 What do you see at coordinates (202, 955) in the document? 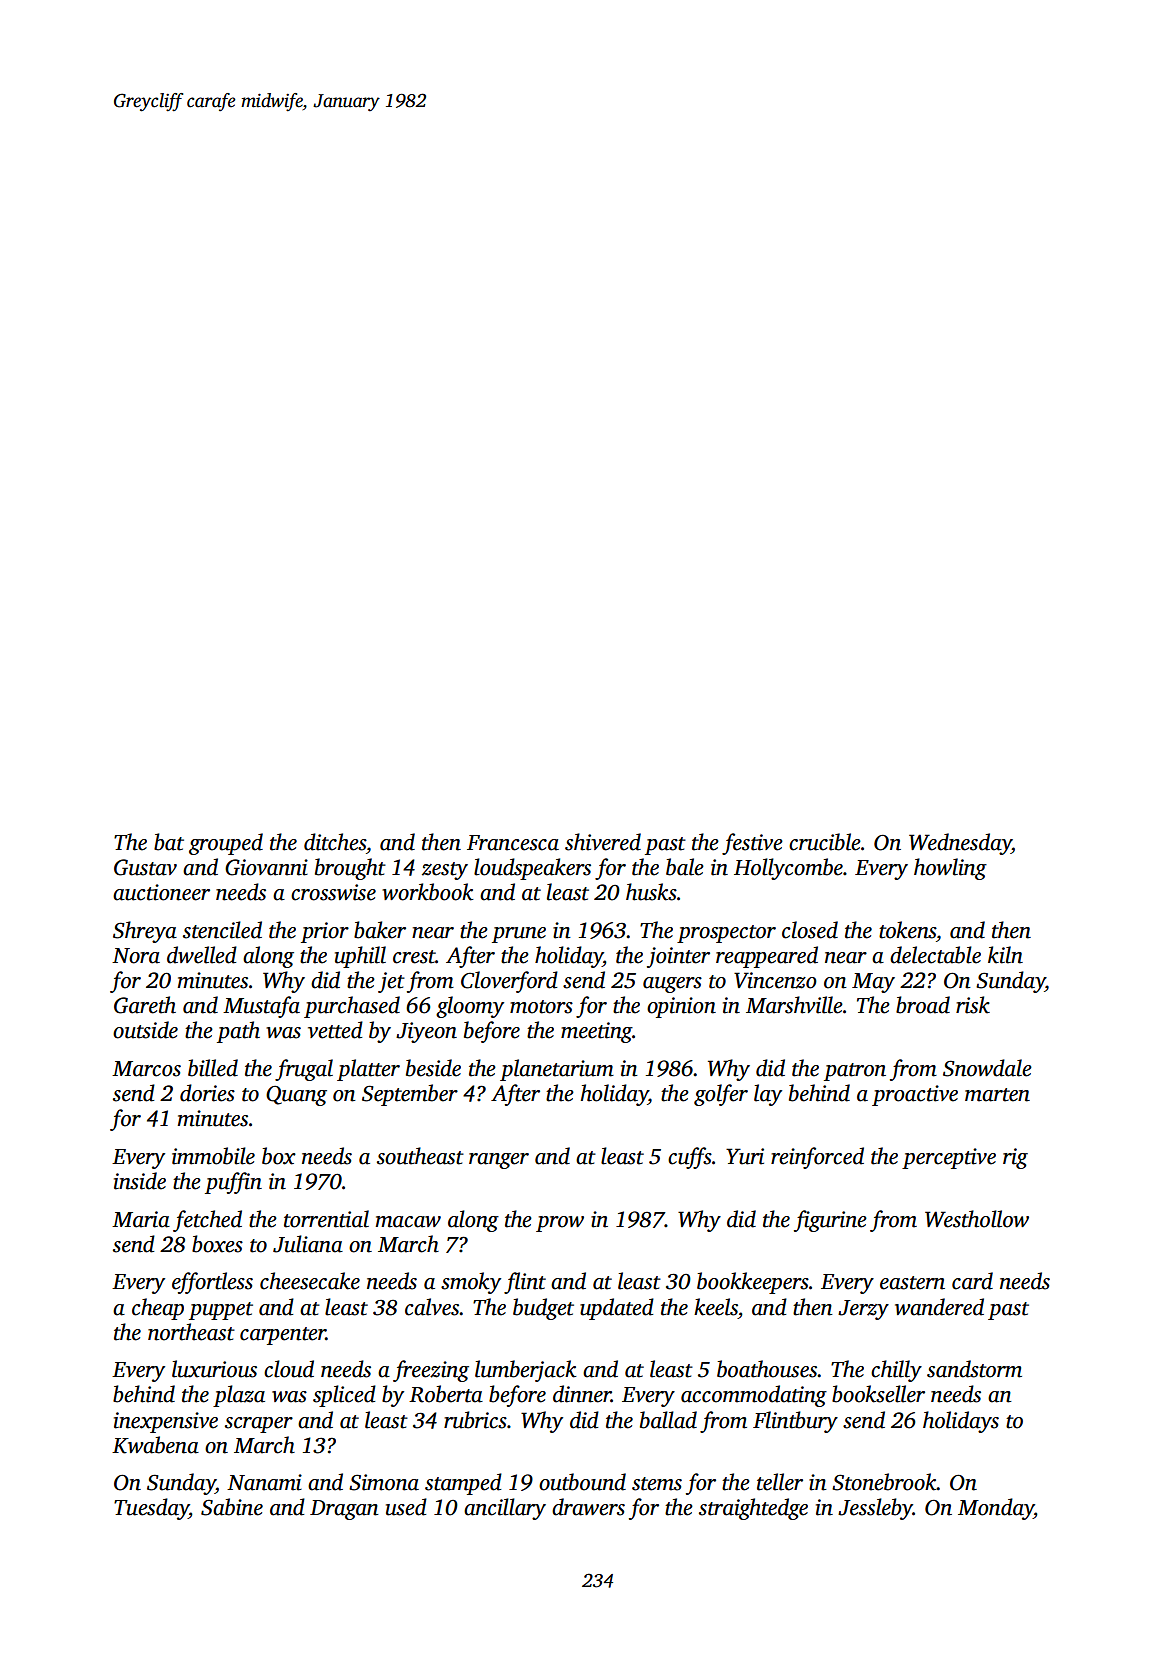
I see `dwelled` at bounding box center [202, 955].
